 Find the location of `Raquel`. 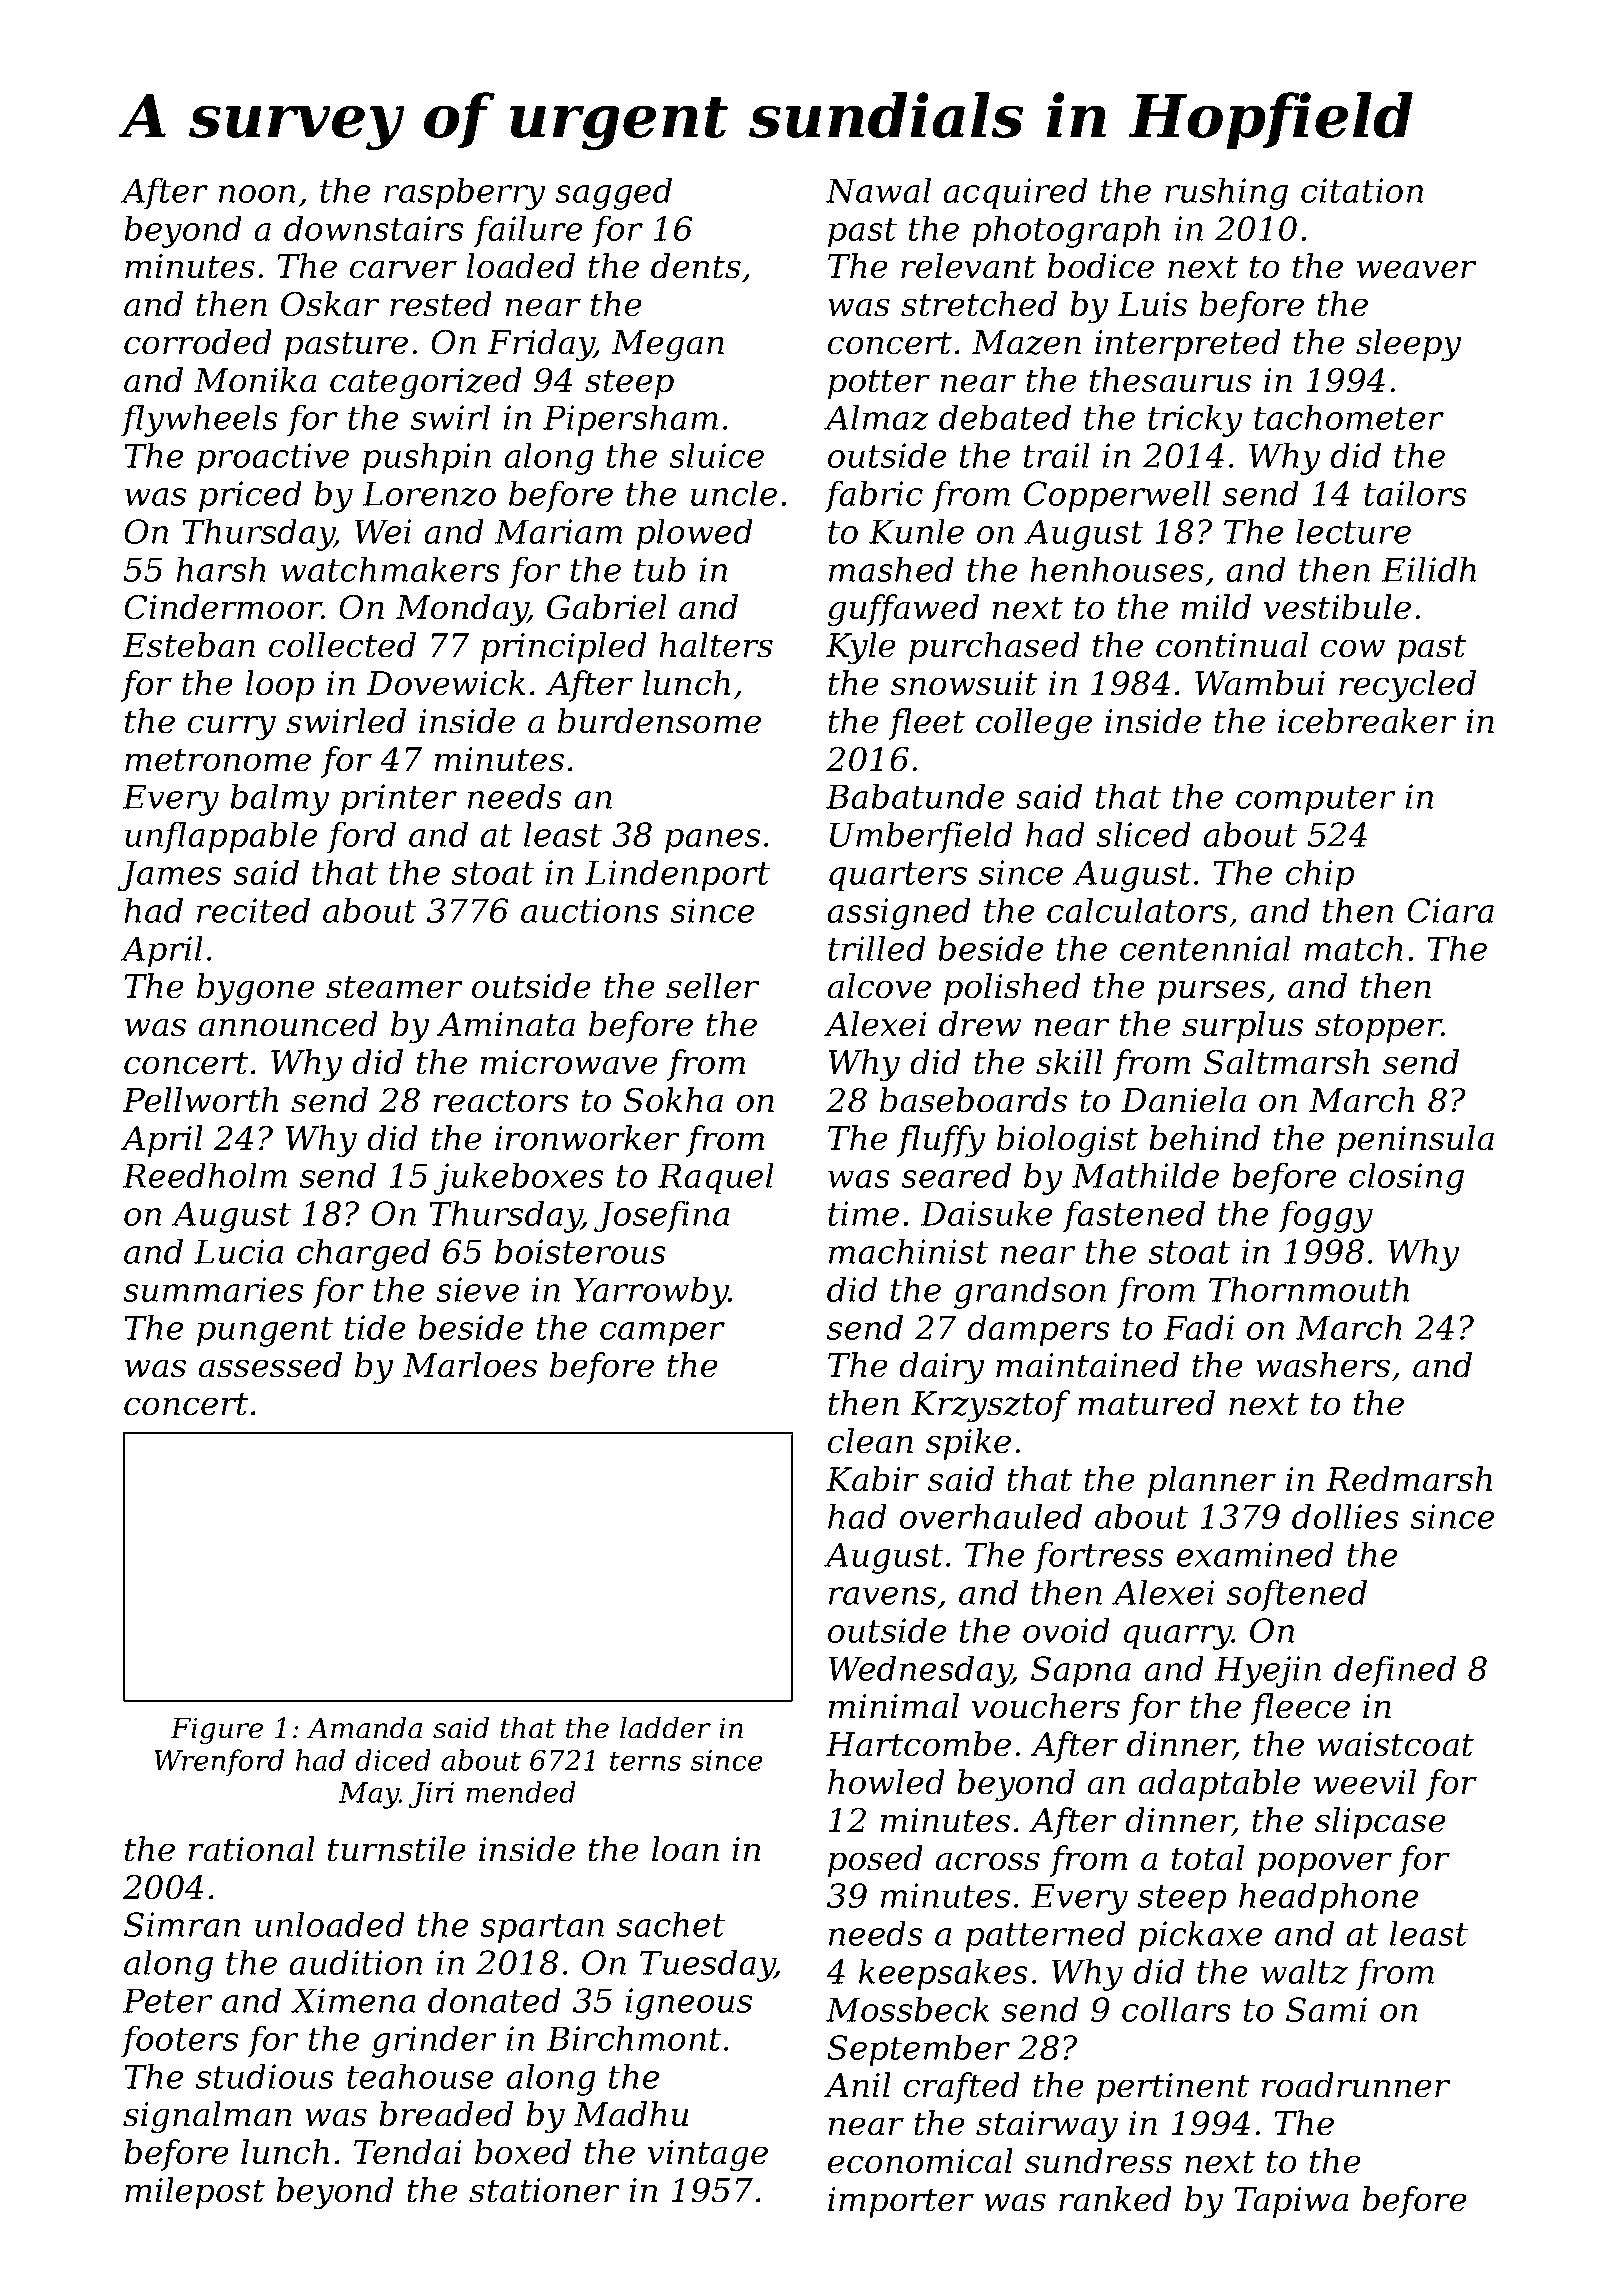

Raquel is located at coordinates (716, 1178).
